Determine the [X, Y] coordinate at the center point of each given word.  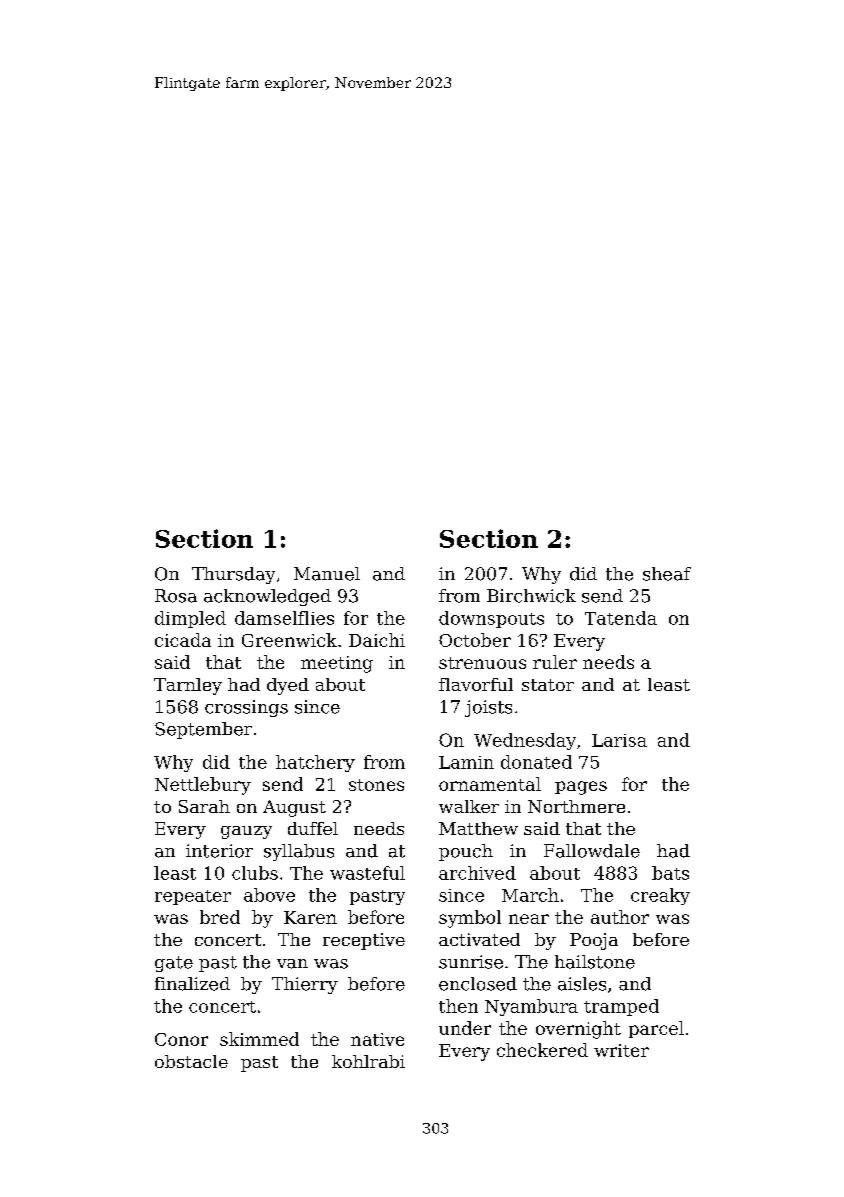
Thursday [233, 575]
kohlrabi [368, 1061]
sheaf [667, 574]
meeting [337, 664]
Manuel [327, 574]
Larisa [619, 740]
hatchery [315, 763]
